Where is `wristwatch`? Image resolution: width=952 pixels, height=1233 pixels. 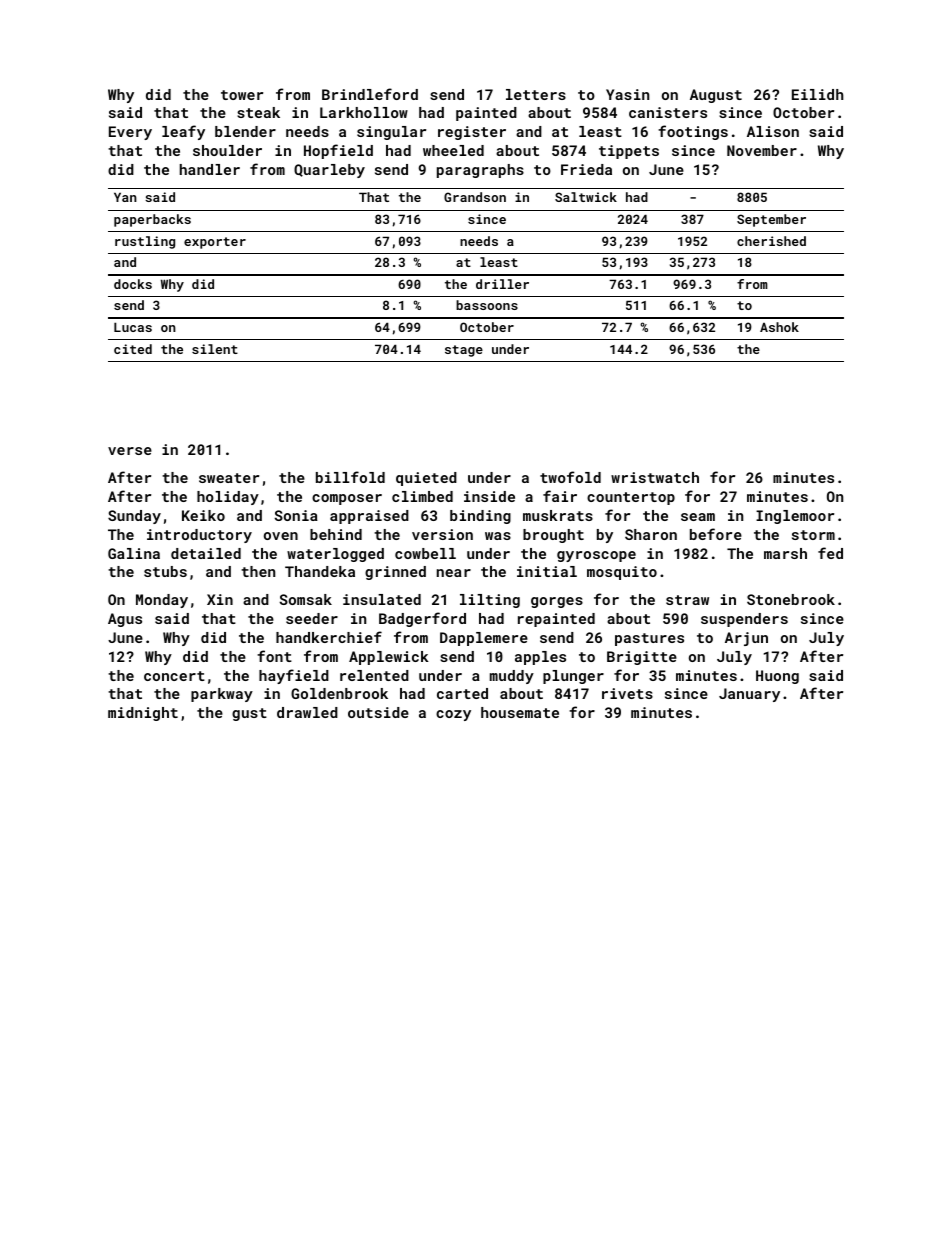
wristwatch is located at coordinates (655, 477).
